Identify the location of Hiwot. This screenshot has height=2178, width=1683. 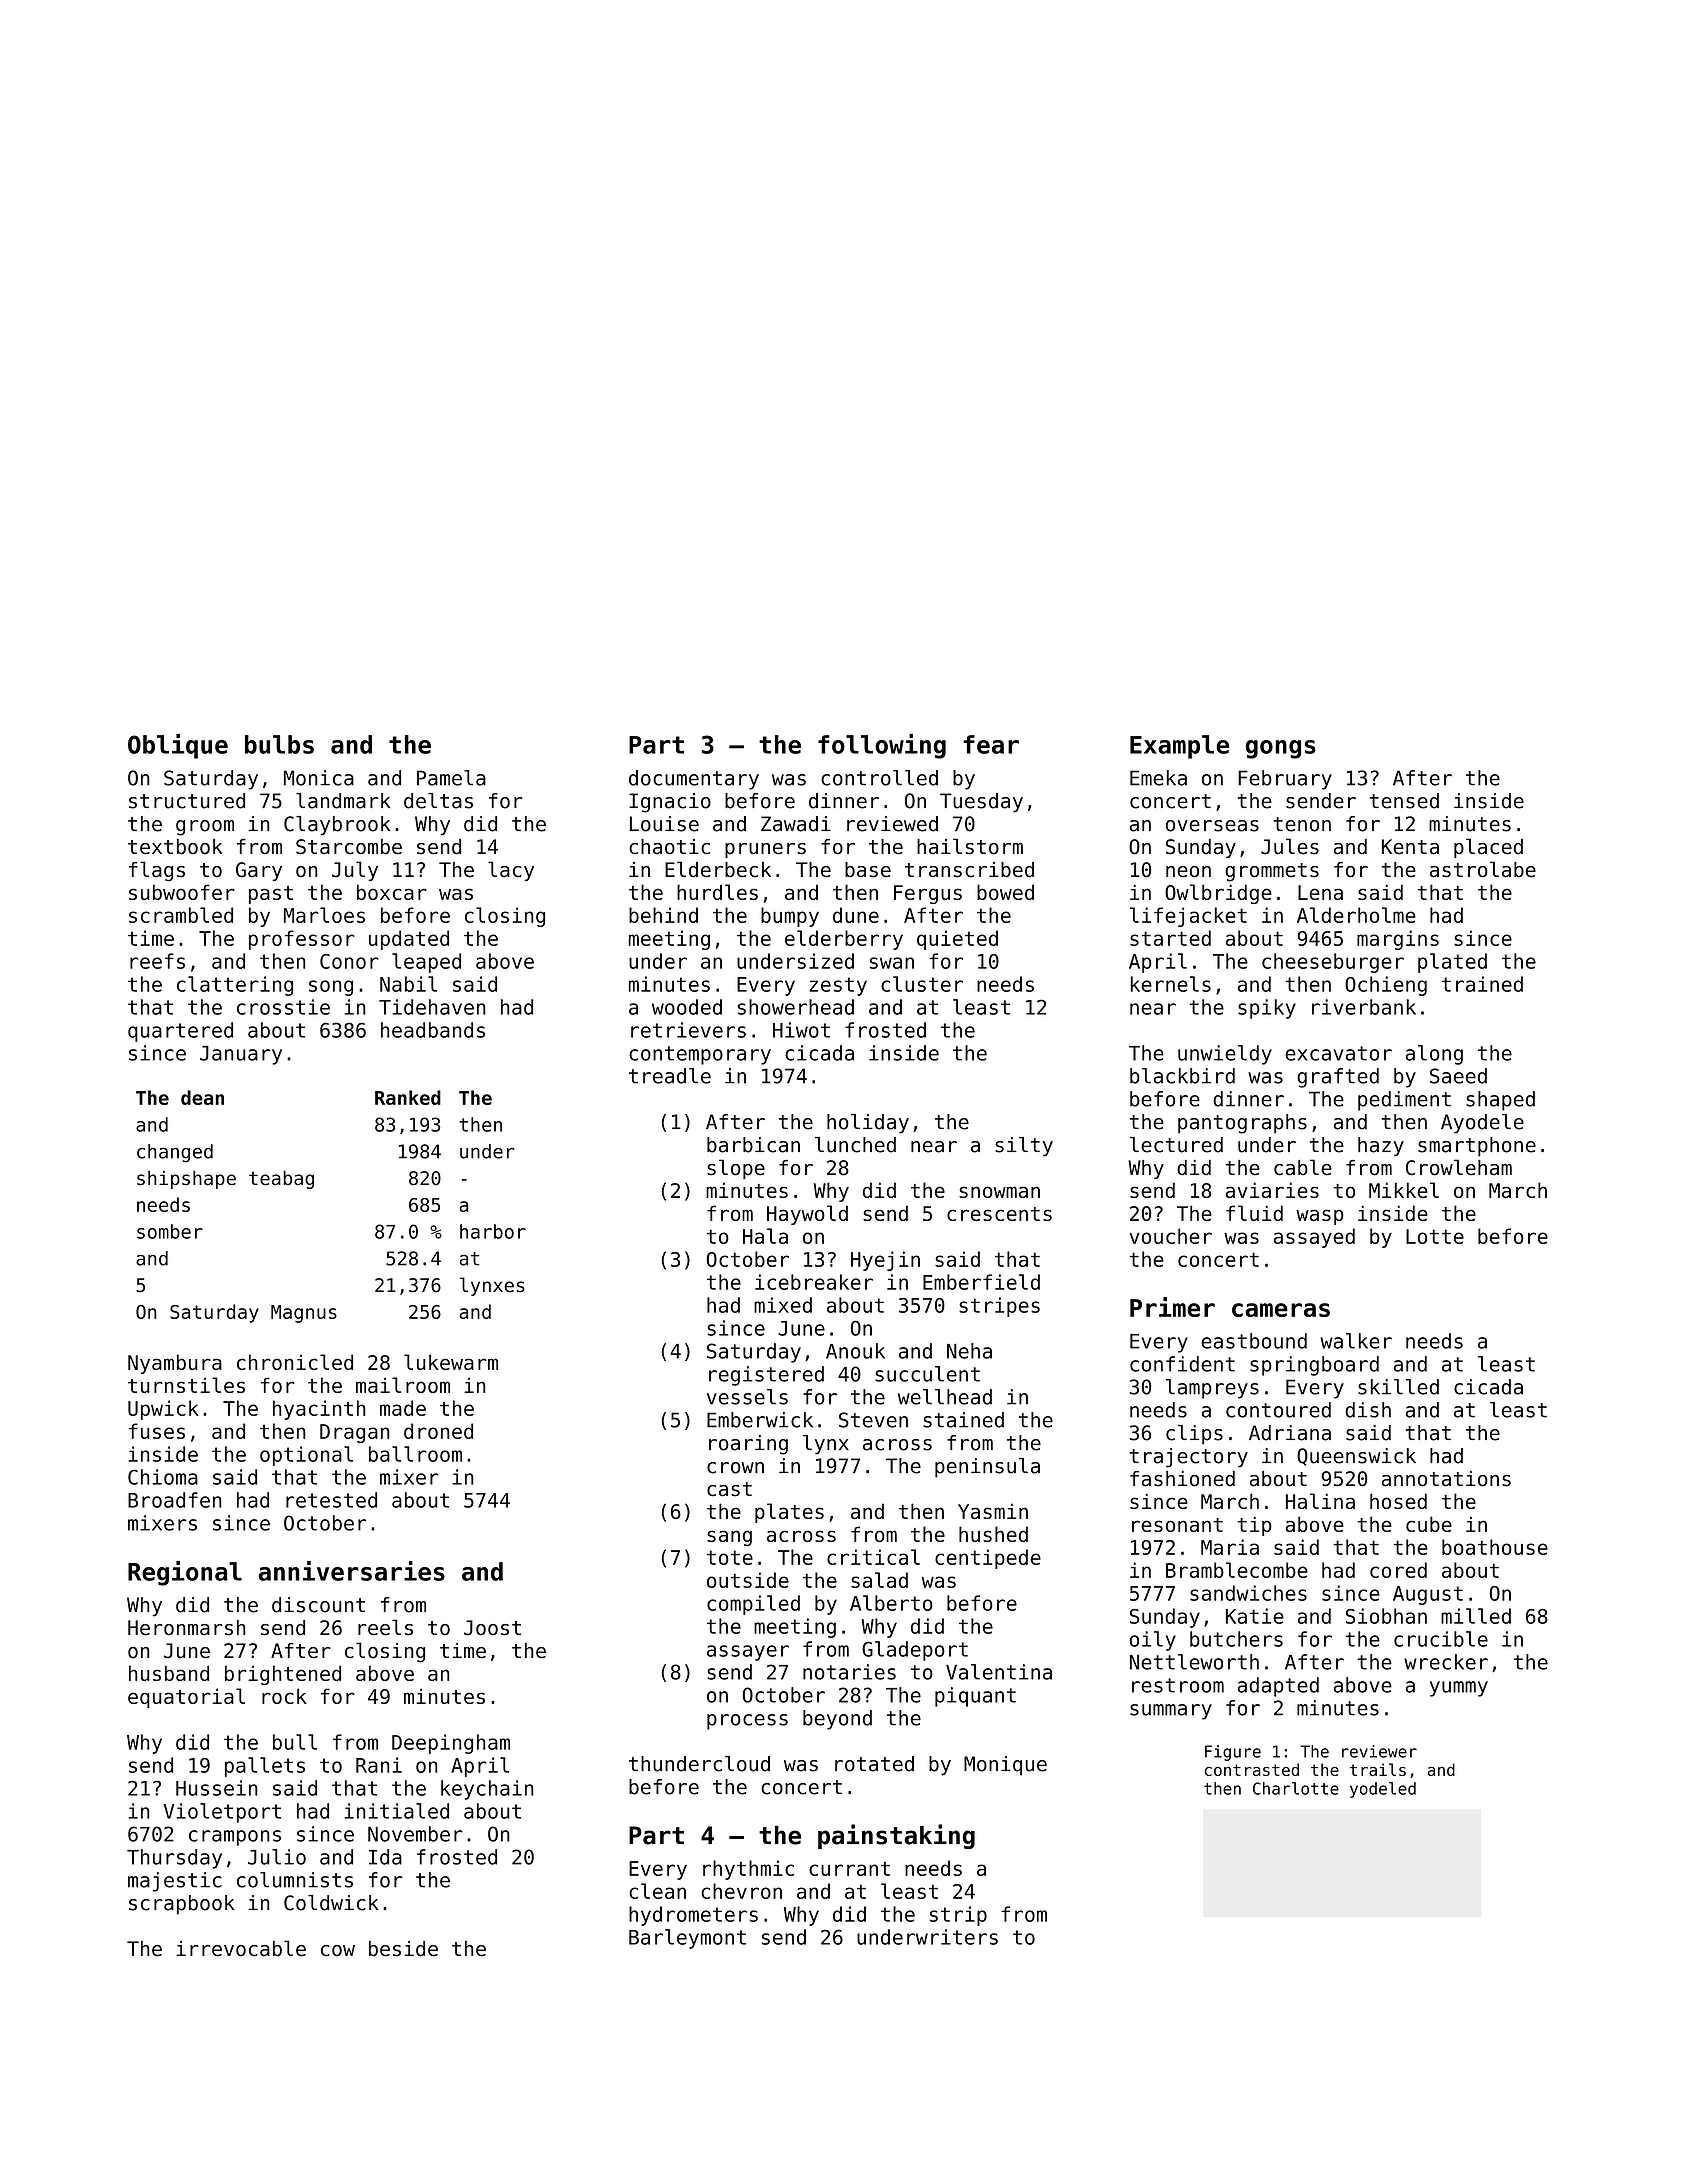
(801, 1030).
